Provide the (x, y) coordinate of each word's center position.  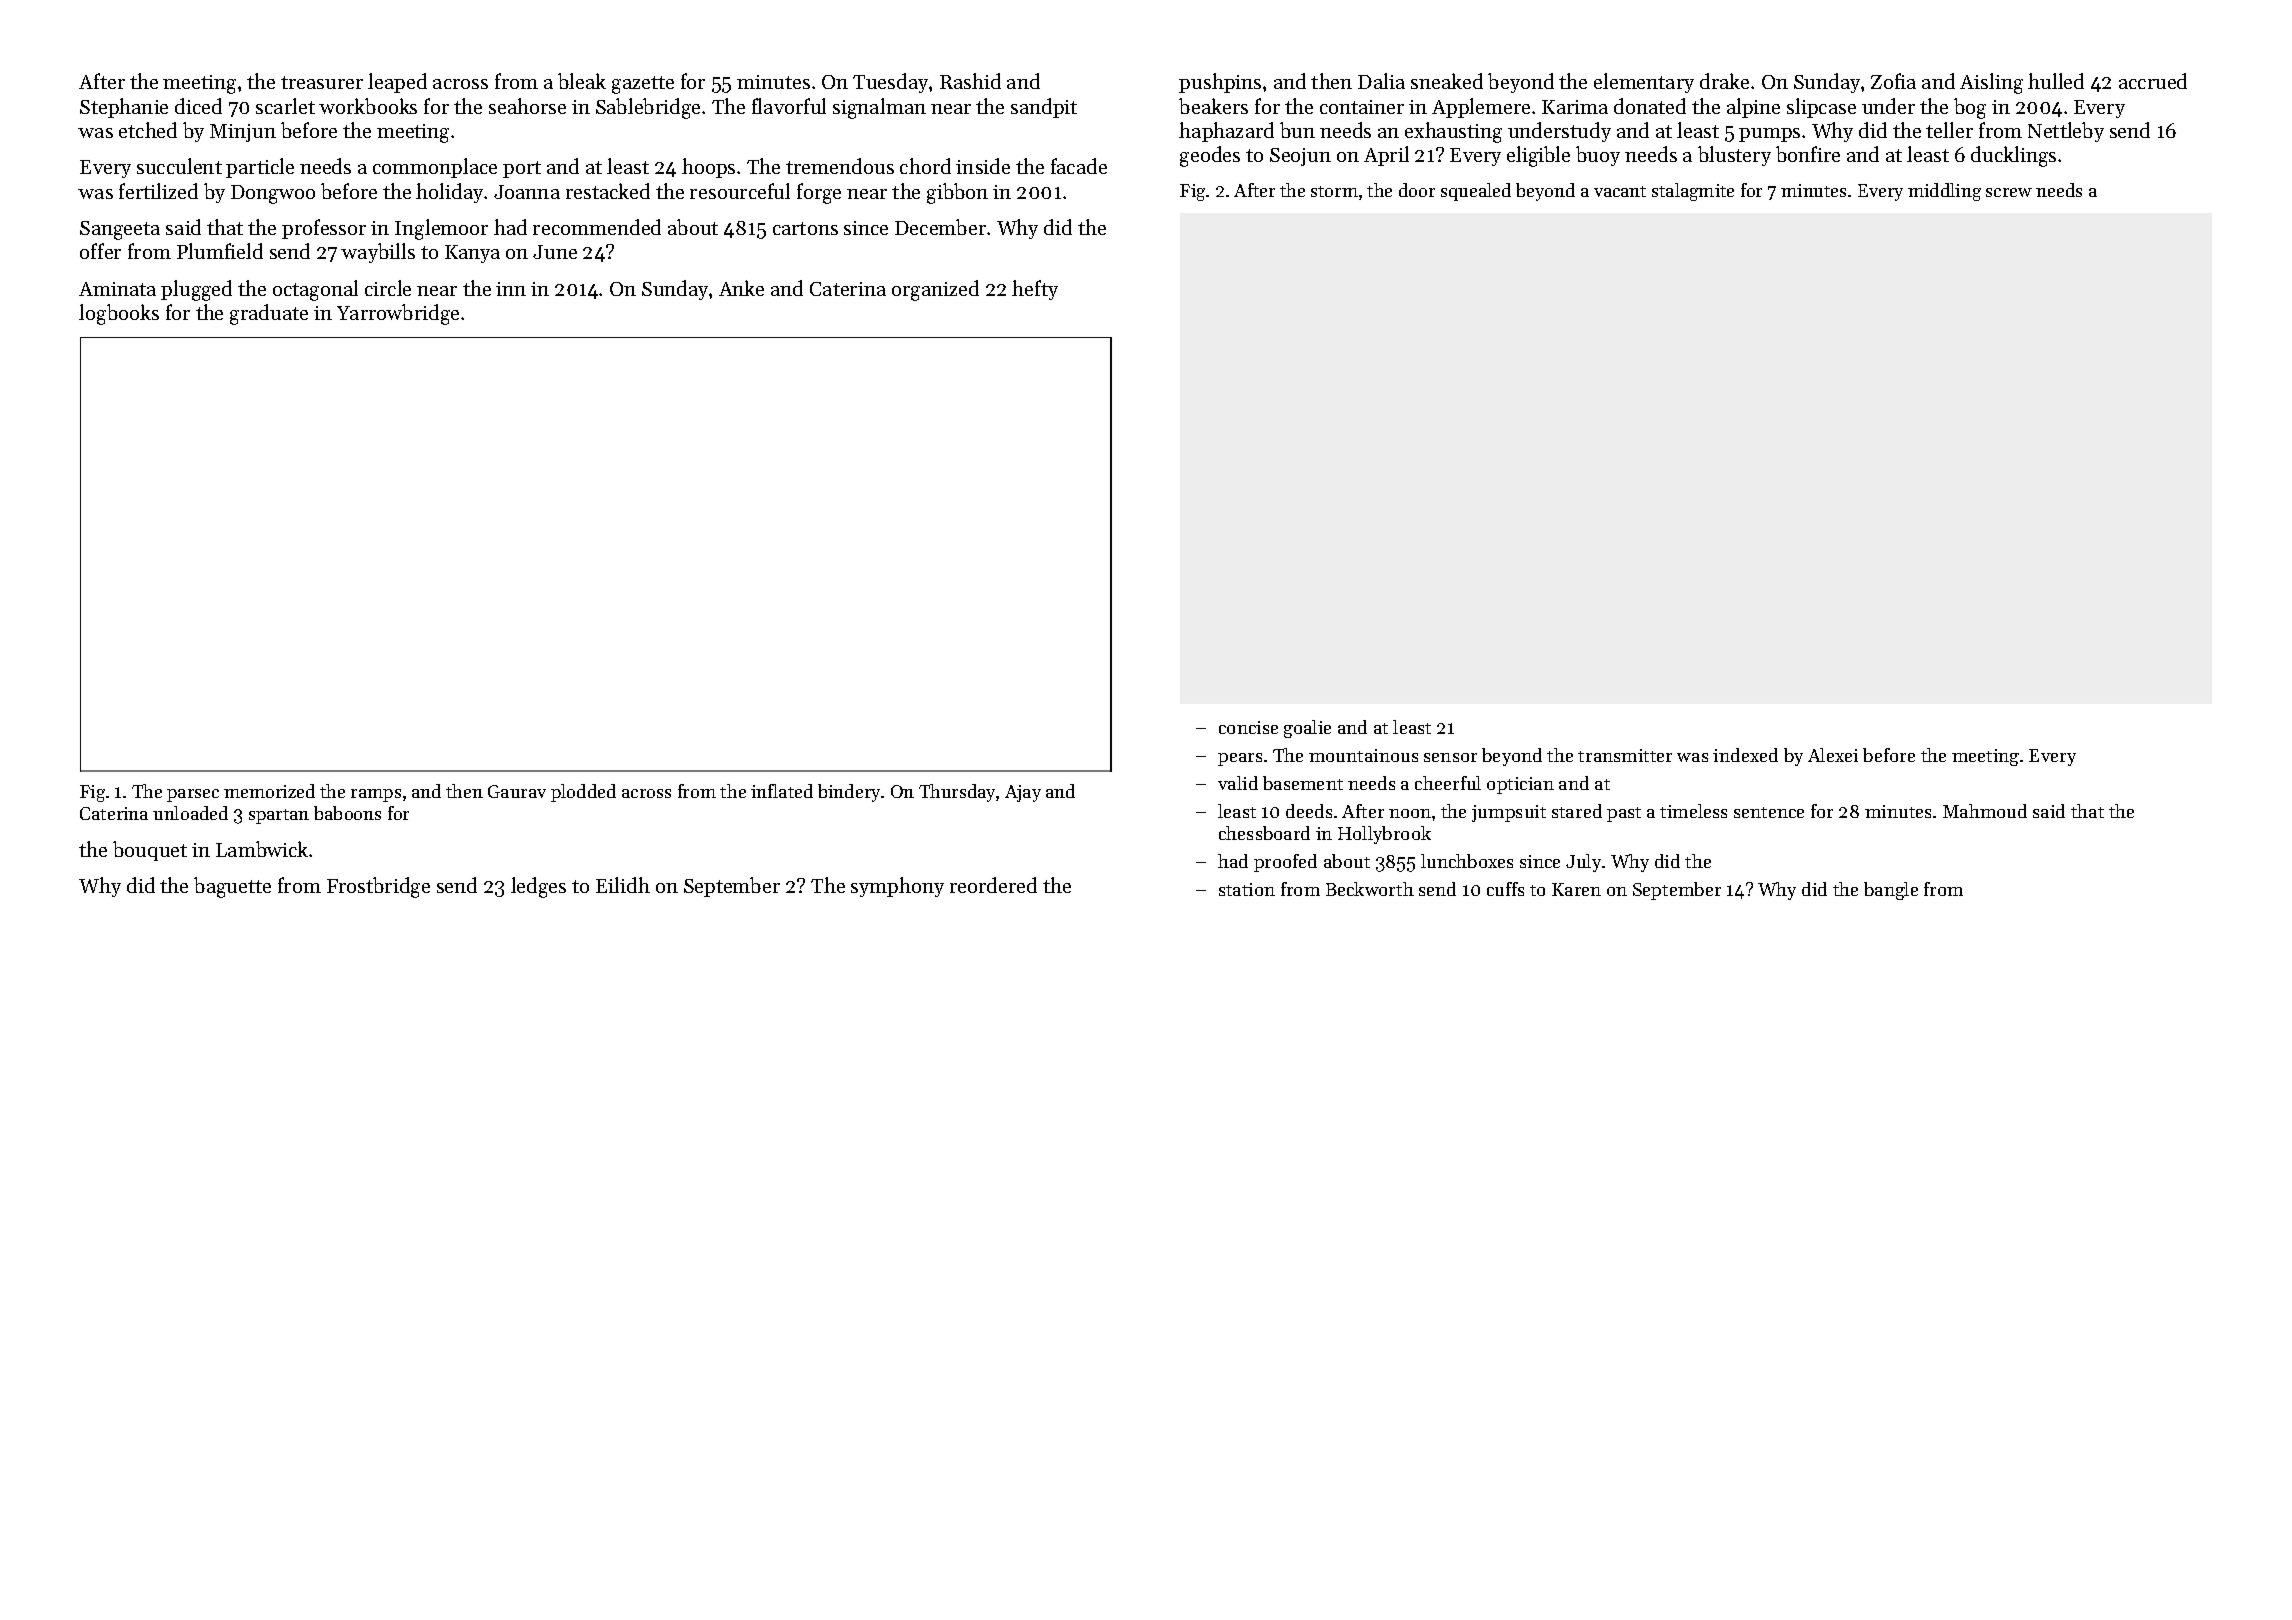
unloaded (190, 813)
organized (935, 290)
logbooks (119, 314)
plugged (196, 290)
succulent (179, 166)
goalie (1307, 729)
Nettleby (2066, 132)
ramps (376, 795)
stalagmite (1693, 192)
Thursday (958, 793)
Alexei (1833, 755)
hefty (1035, 290)
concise (1248, 727)
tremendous (840, 166)
